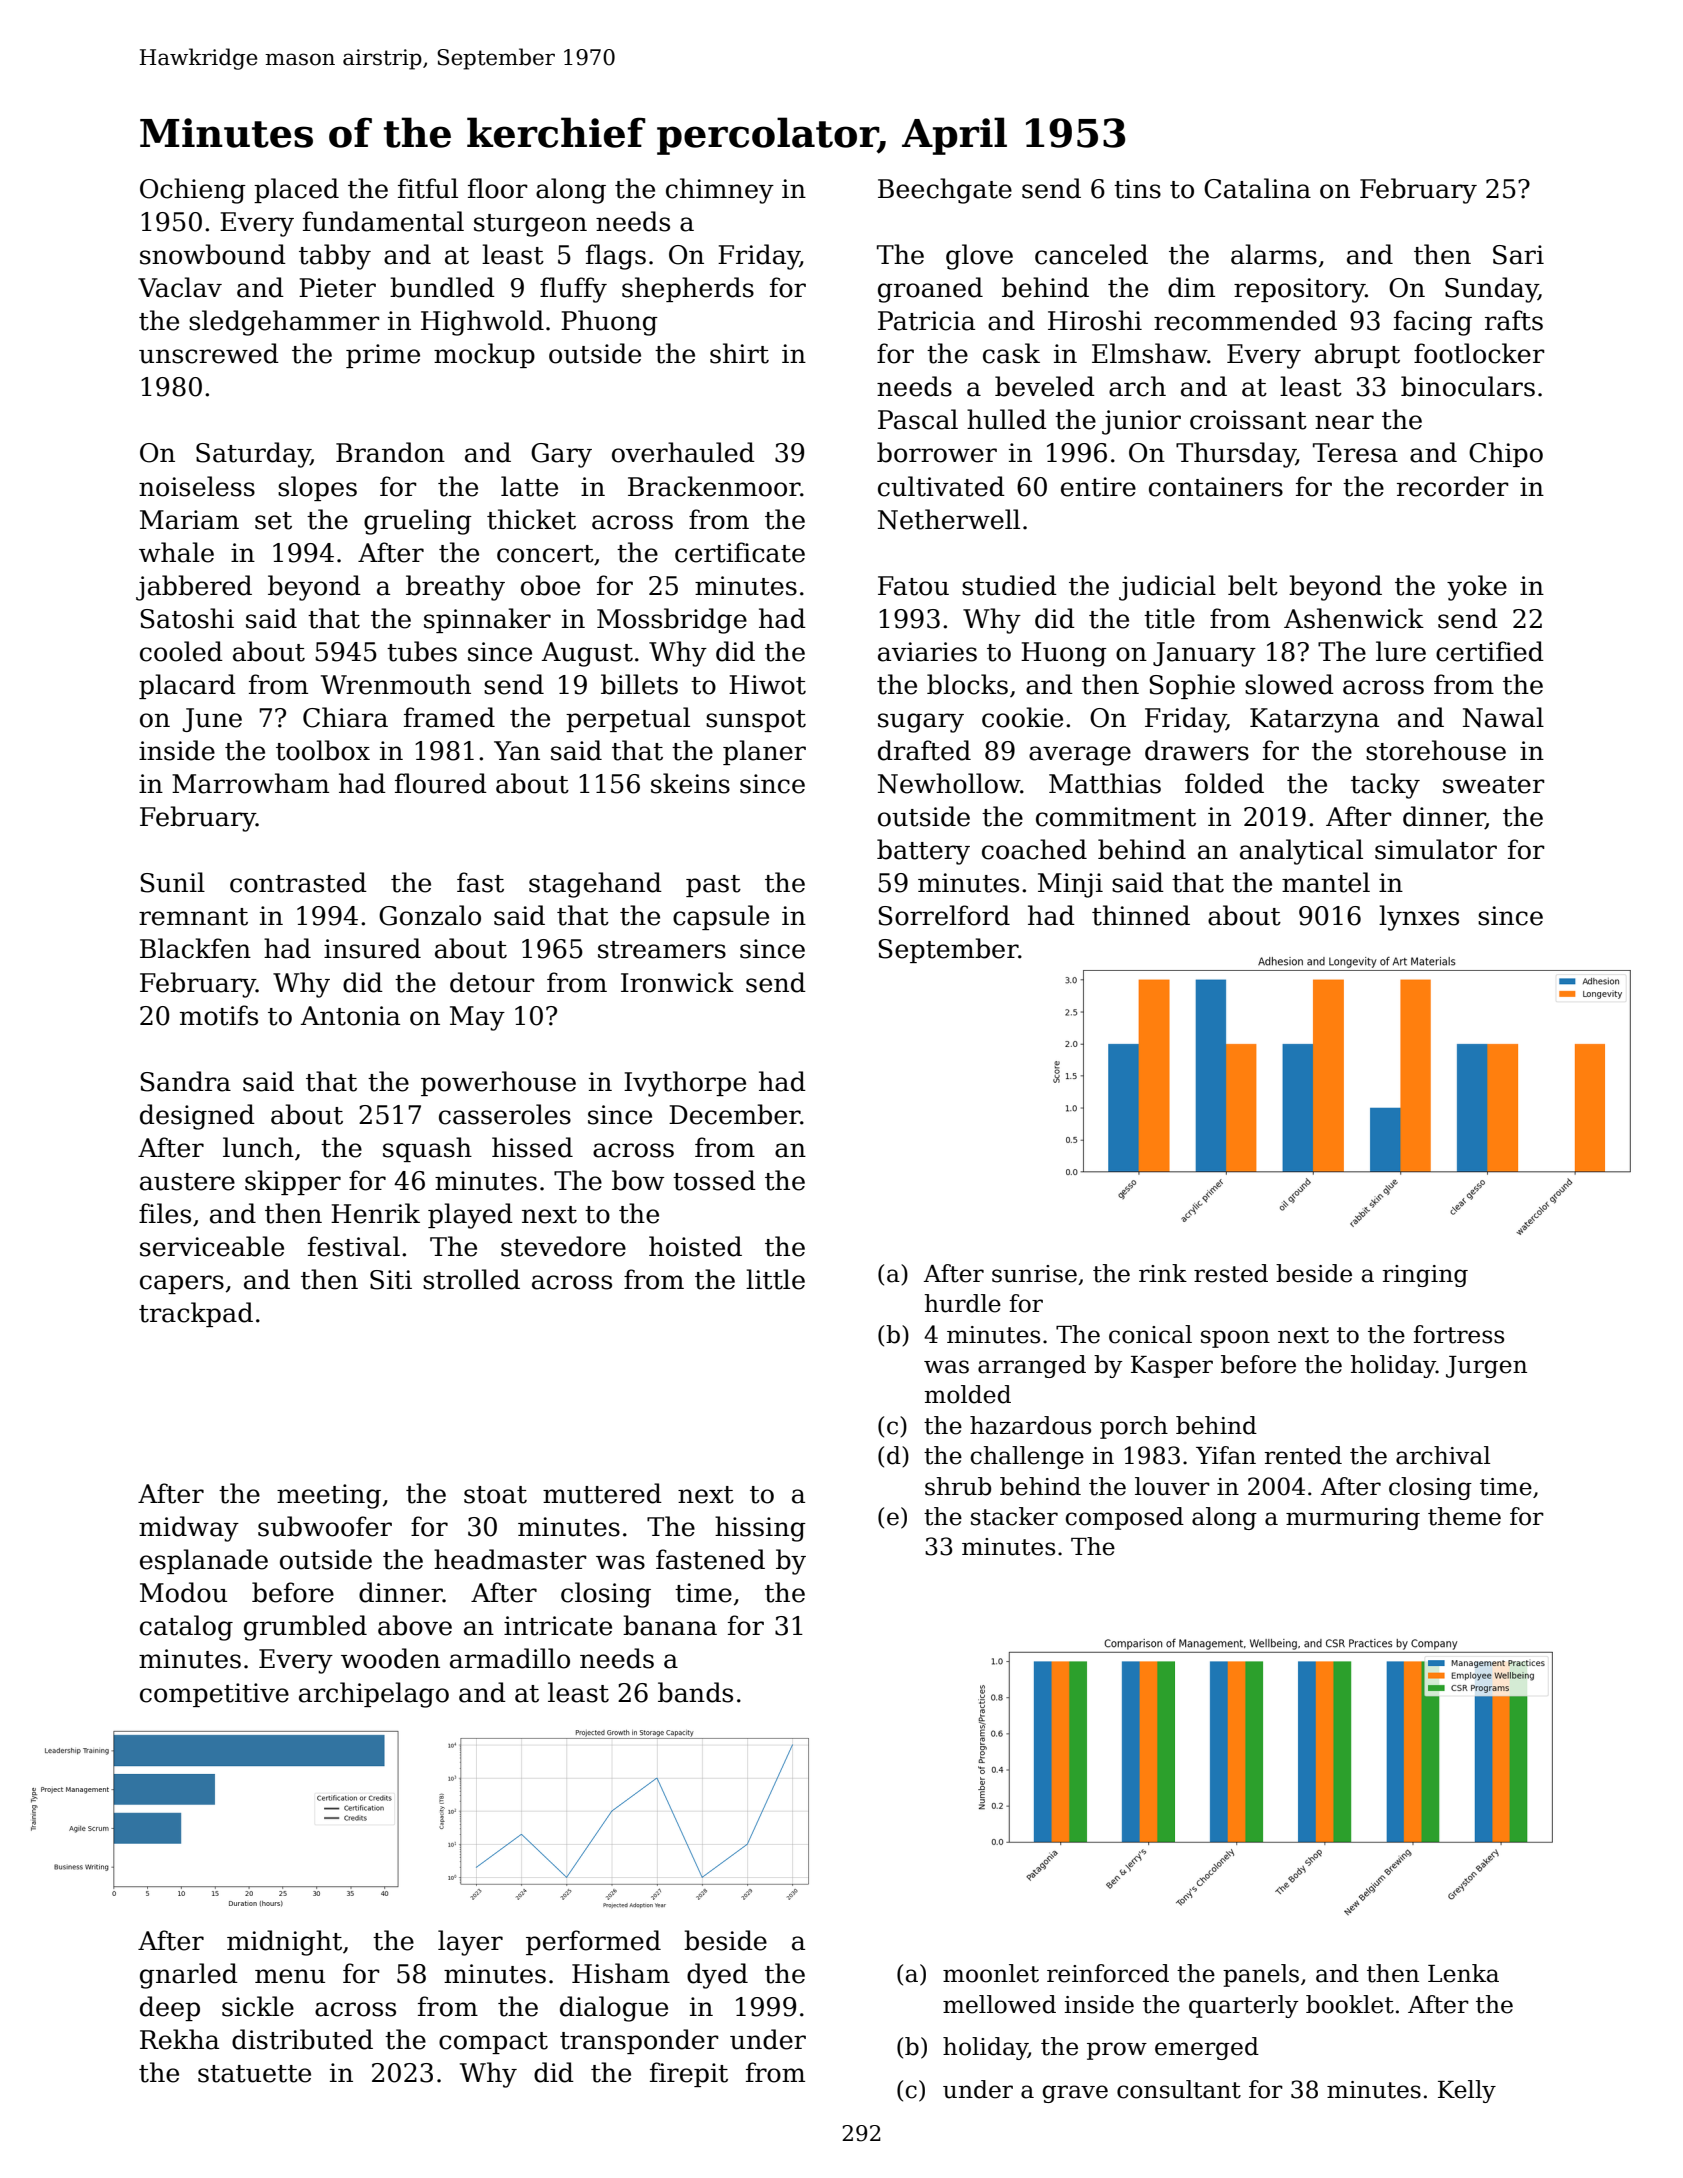 This image has height=2178, width=1683. Describe the element at coordinates (1518, 255) in the image. I see `Sari` at that location.
